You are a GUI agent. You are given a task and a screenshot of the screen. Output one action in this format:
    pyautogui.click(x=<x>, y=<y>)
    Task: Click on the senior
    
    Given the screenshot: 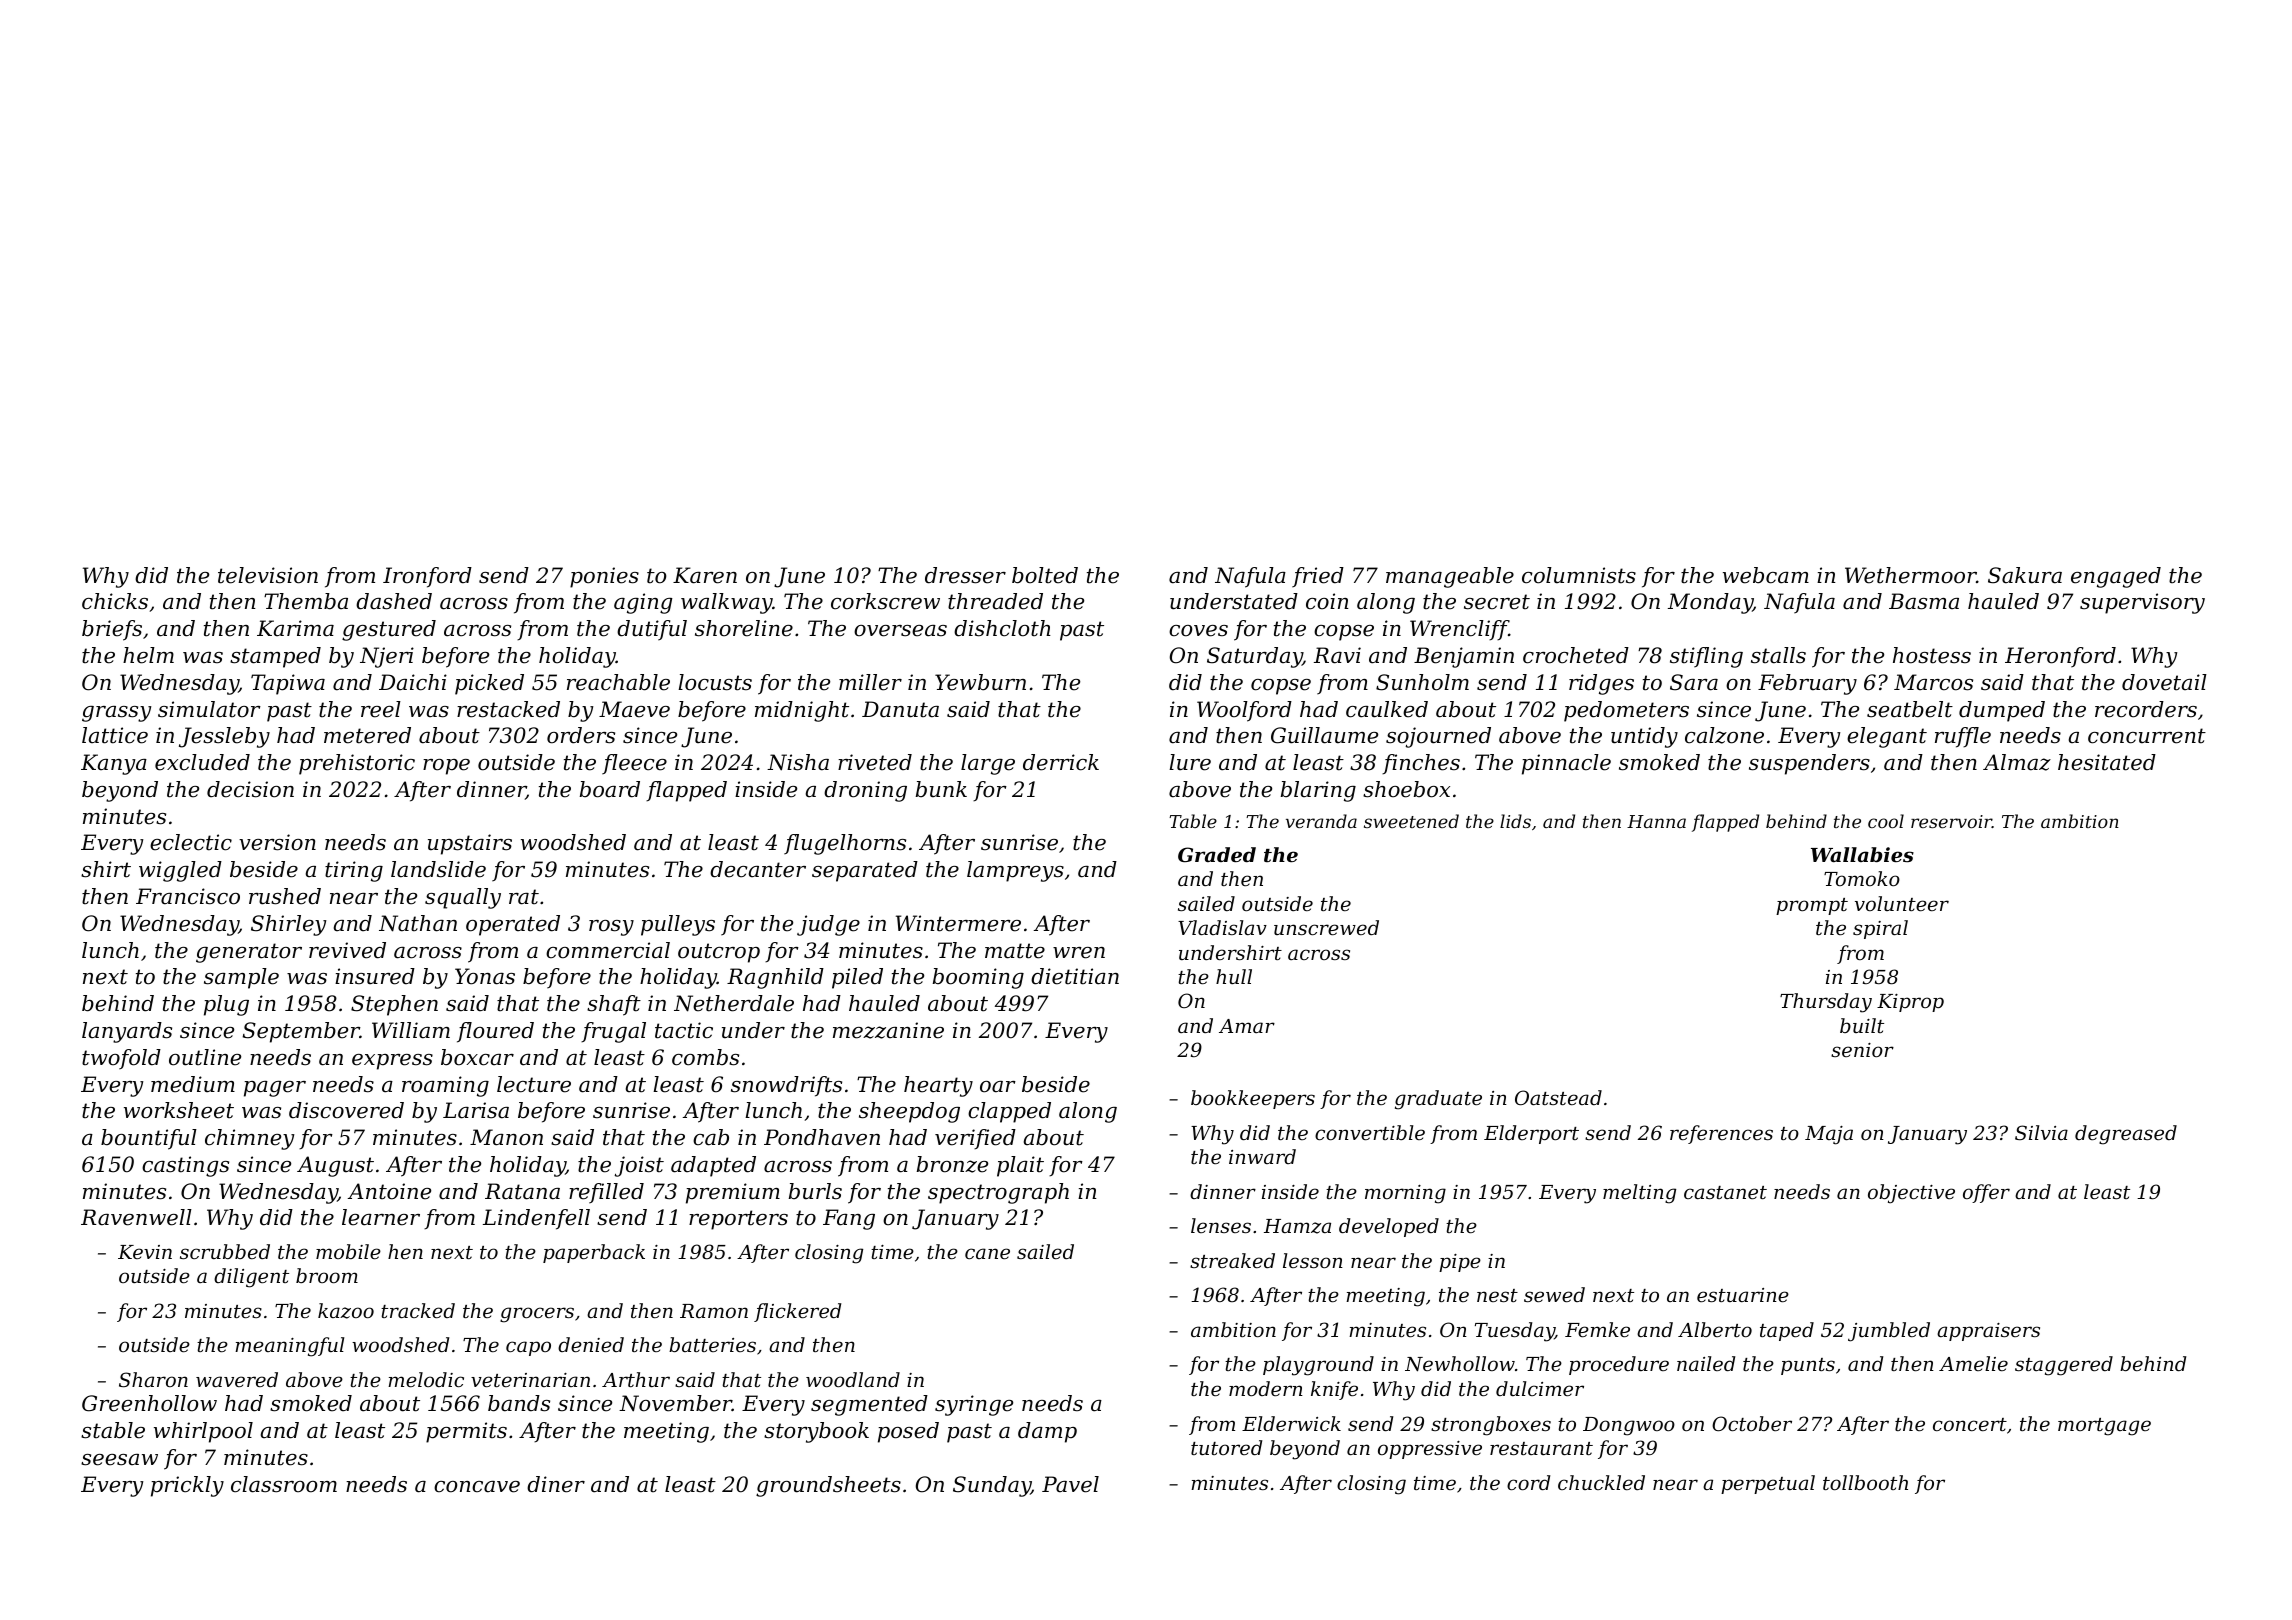 What is the action you would take?
    pyautogui.click(x=1862, y=1050)
